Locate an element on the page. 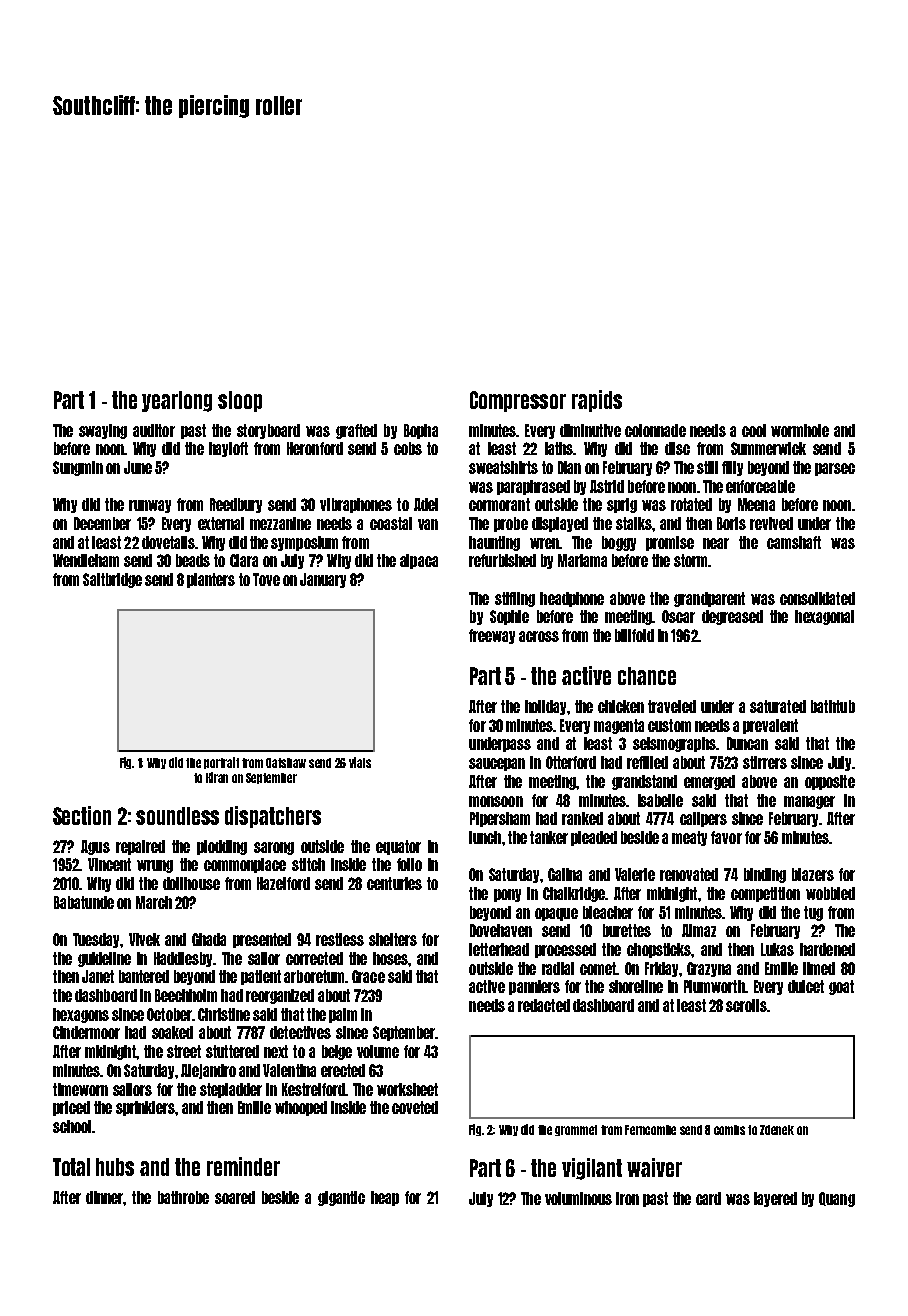 This image has width=908, height=1316. stepladder is located at coordinates (231, 1090).
